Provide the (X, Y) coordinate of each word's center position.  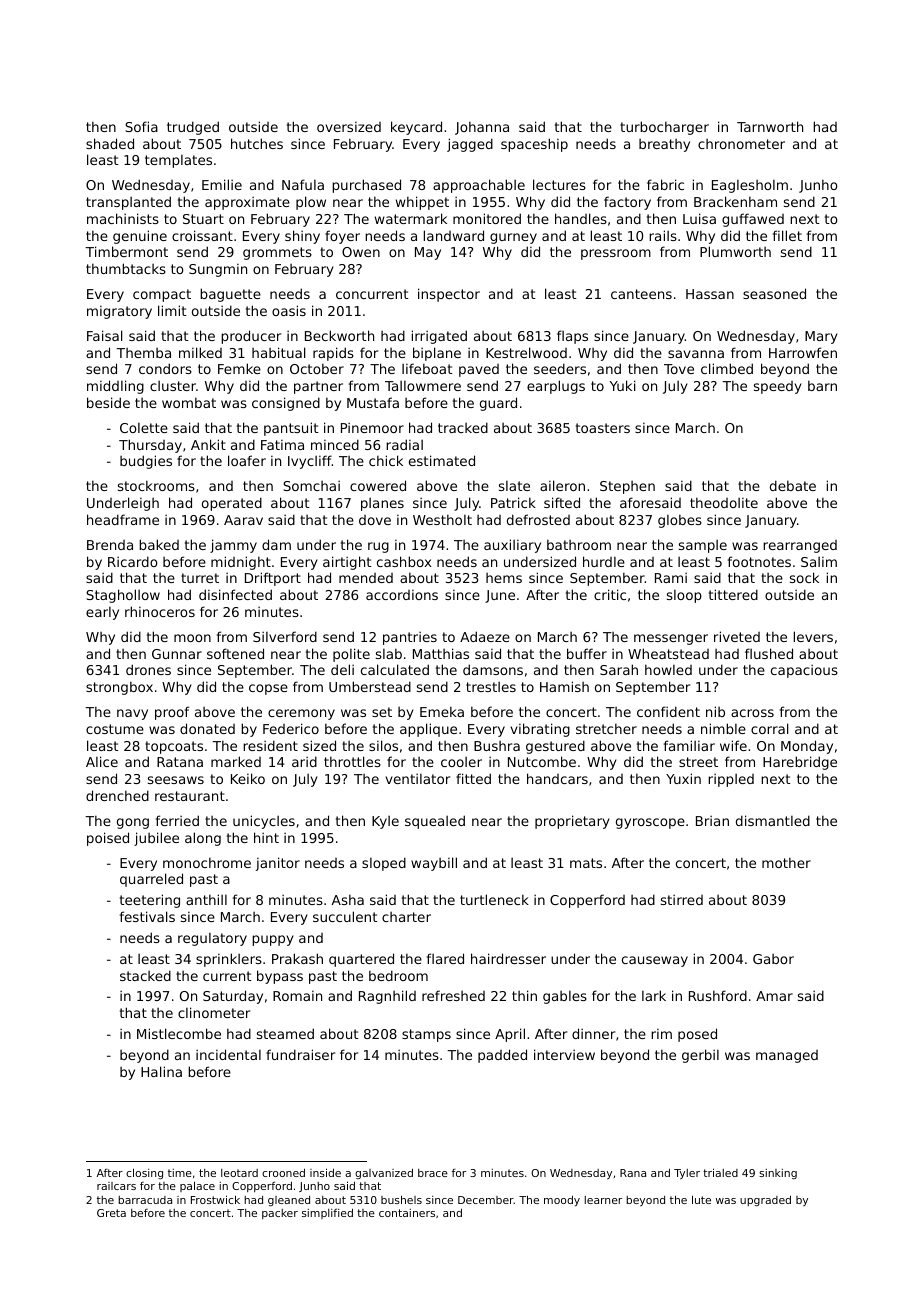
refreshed (453, 995)
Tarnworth (770, 126)
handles (581, 218)
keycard (416, 128)
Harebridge (800, 763)
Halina (161, 1071)
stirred (682, 900)
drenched (117, 795)
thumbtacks (126, 268)
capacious (804, 671)
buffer (587, 653)
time (180, 1173)
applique (428, 730)
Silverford (285, 636)
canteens (641, 294)
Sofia (141, 126)
